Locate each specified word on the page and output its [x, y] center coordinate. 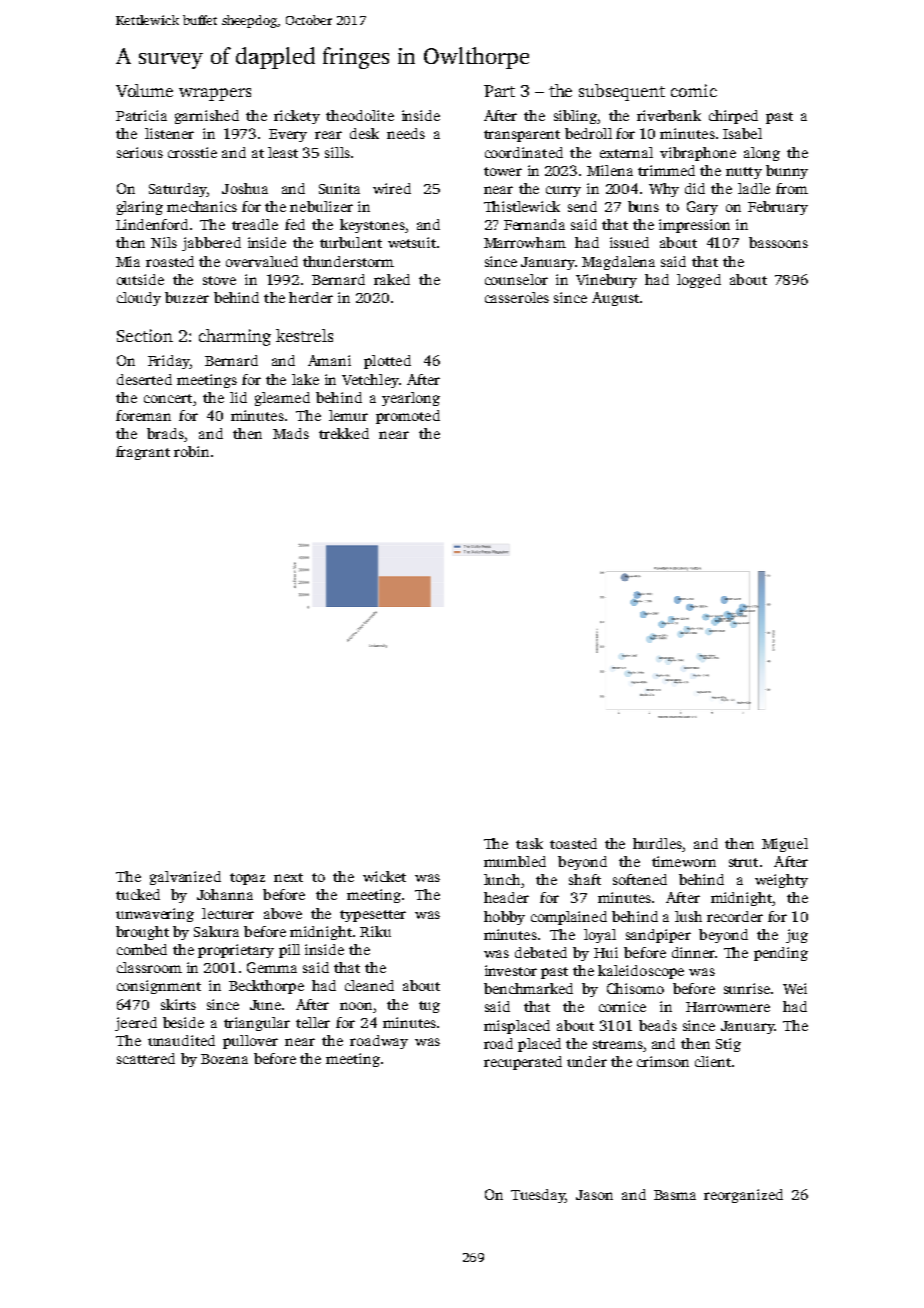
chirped [733, 117]
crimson [663, 1061]
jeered [136, 1024]
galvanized [185, 878]
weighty [781, 881]
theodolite [360, 115]
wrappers [215, 94]
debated [541, 952]
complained [569, 918]
